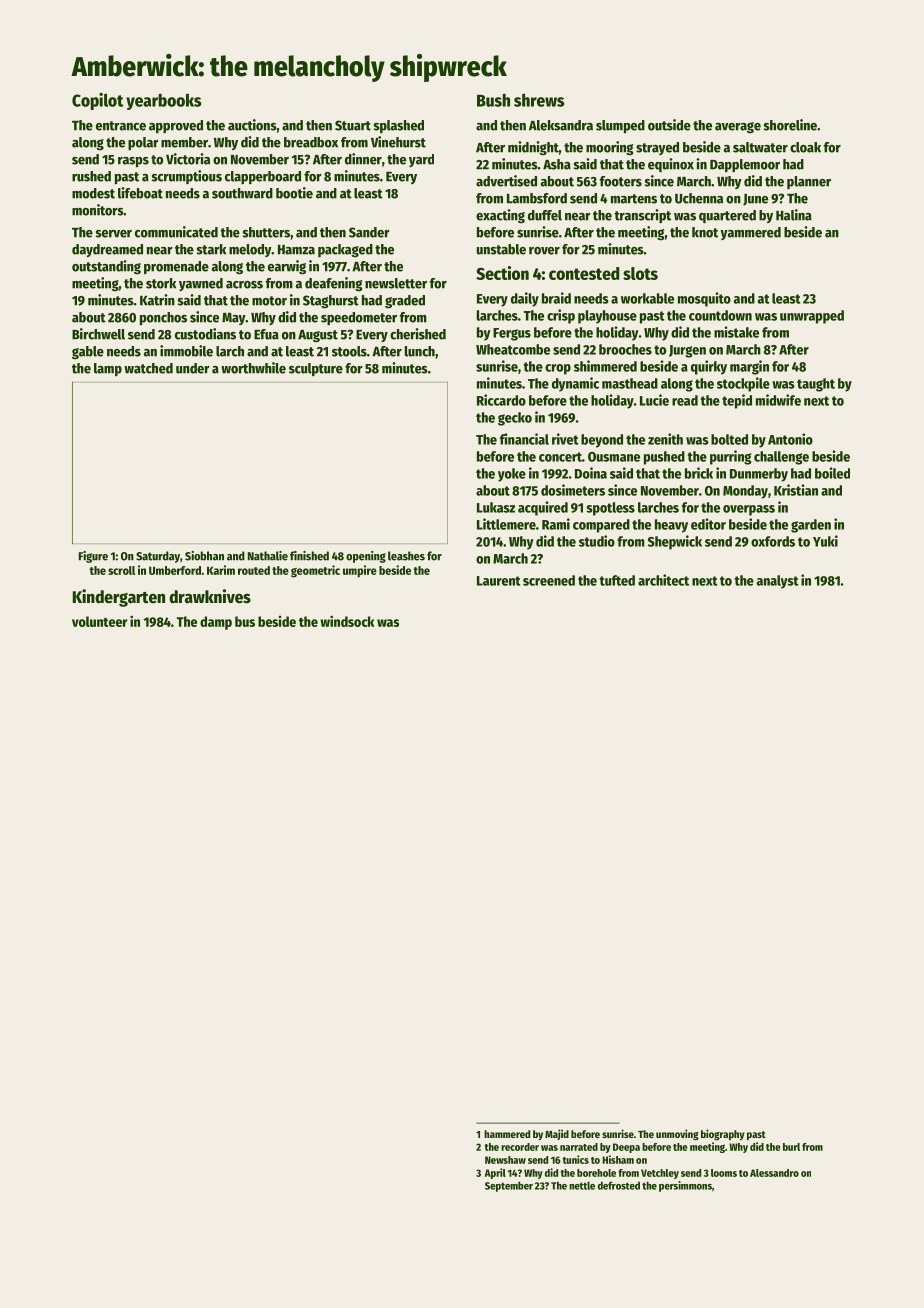 The height and width of the page is (1308, 924). What do you see at coordinates (738, 128) in the page?
I see `average` at bounding box center [738, 128].
